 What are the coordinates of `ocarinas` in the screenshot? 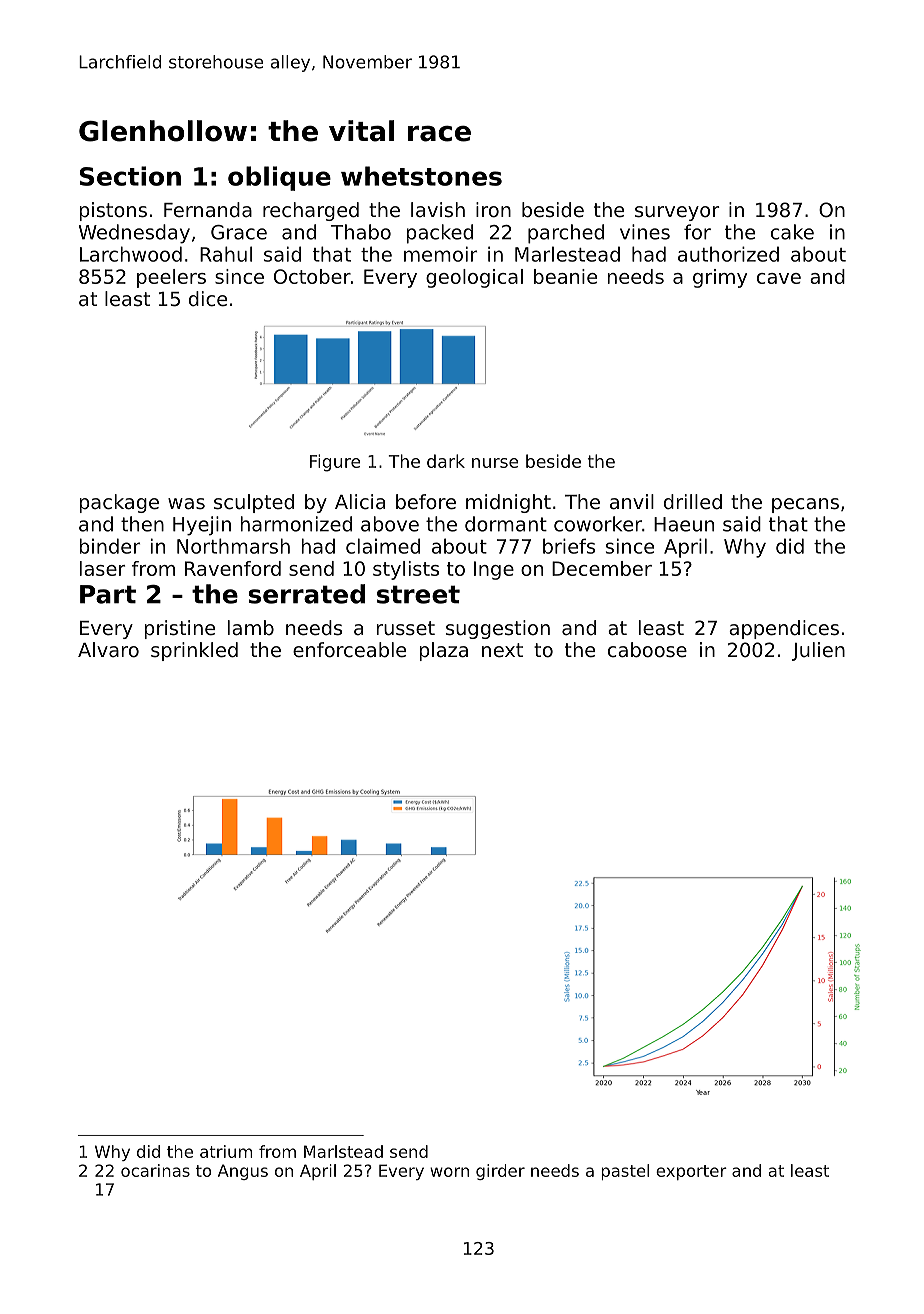 It's located at (155, 1170).
